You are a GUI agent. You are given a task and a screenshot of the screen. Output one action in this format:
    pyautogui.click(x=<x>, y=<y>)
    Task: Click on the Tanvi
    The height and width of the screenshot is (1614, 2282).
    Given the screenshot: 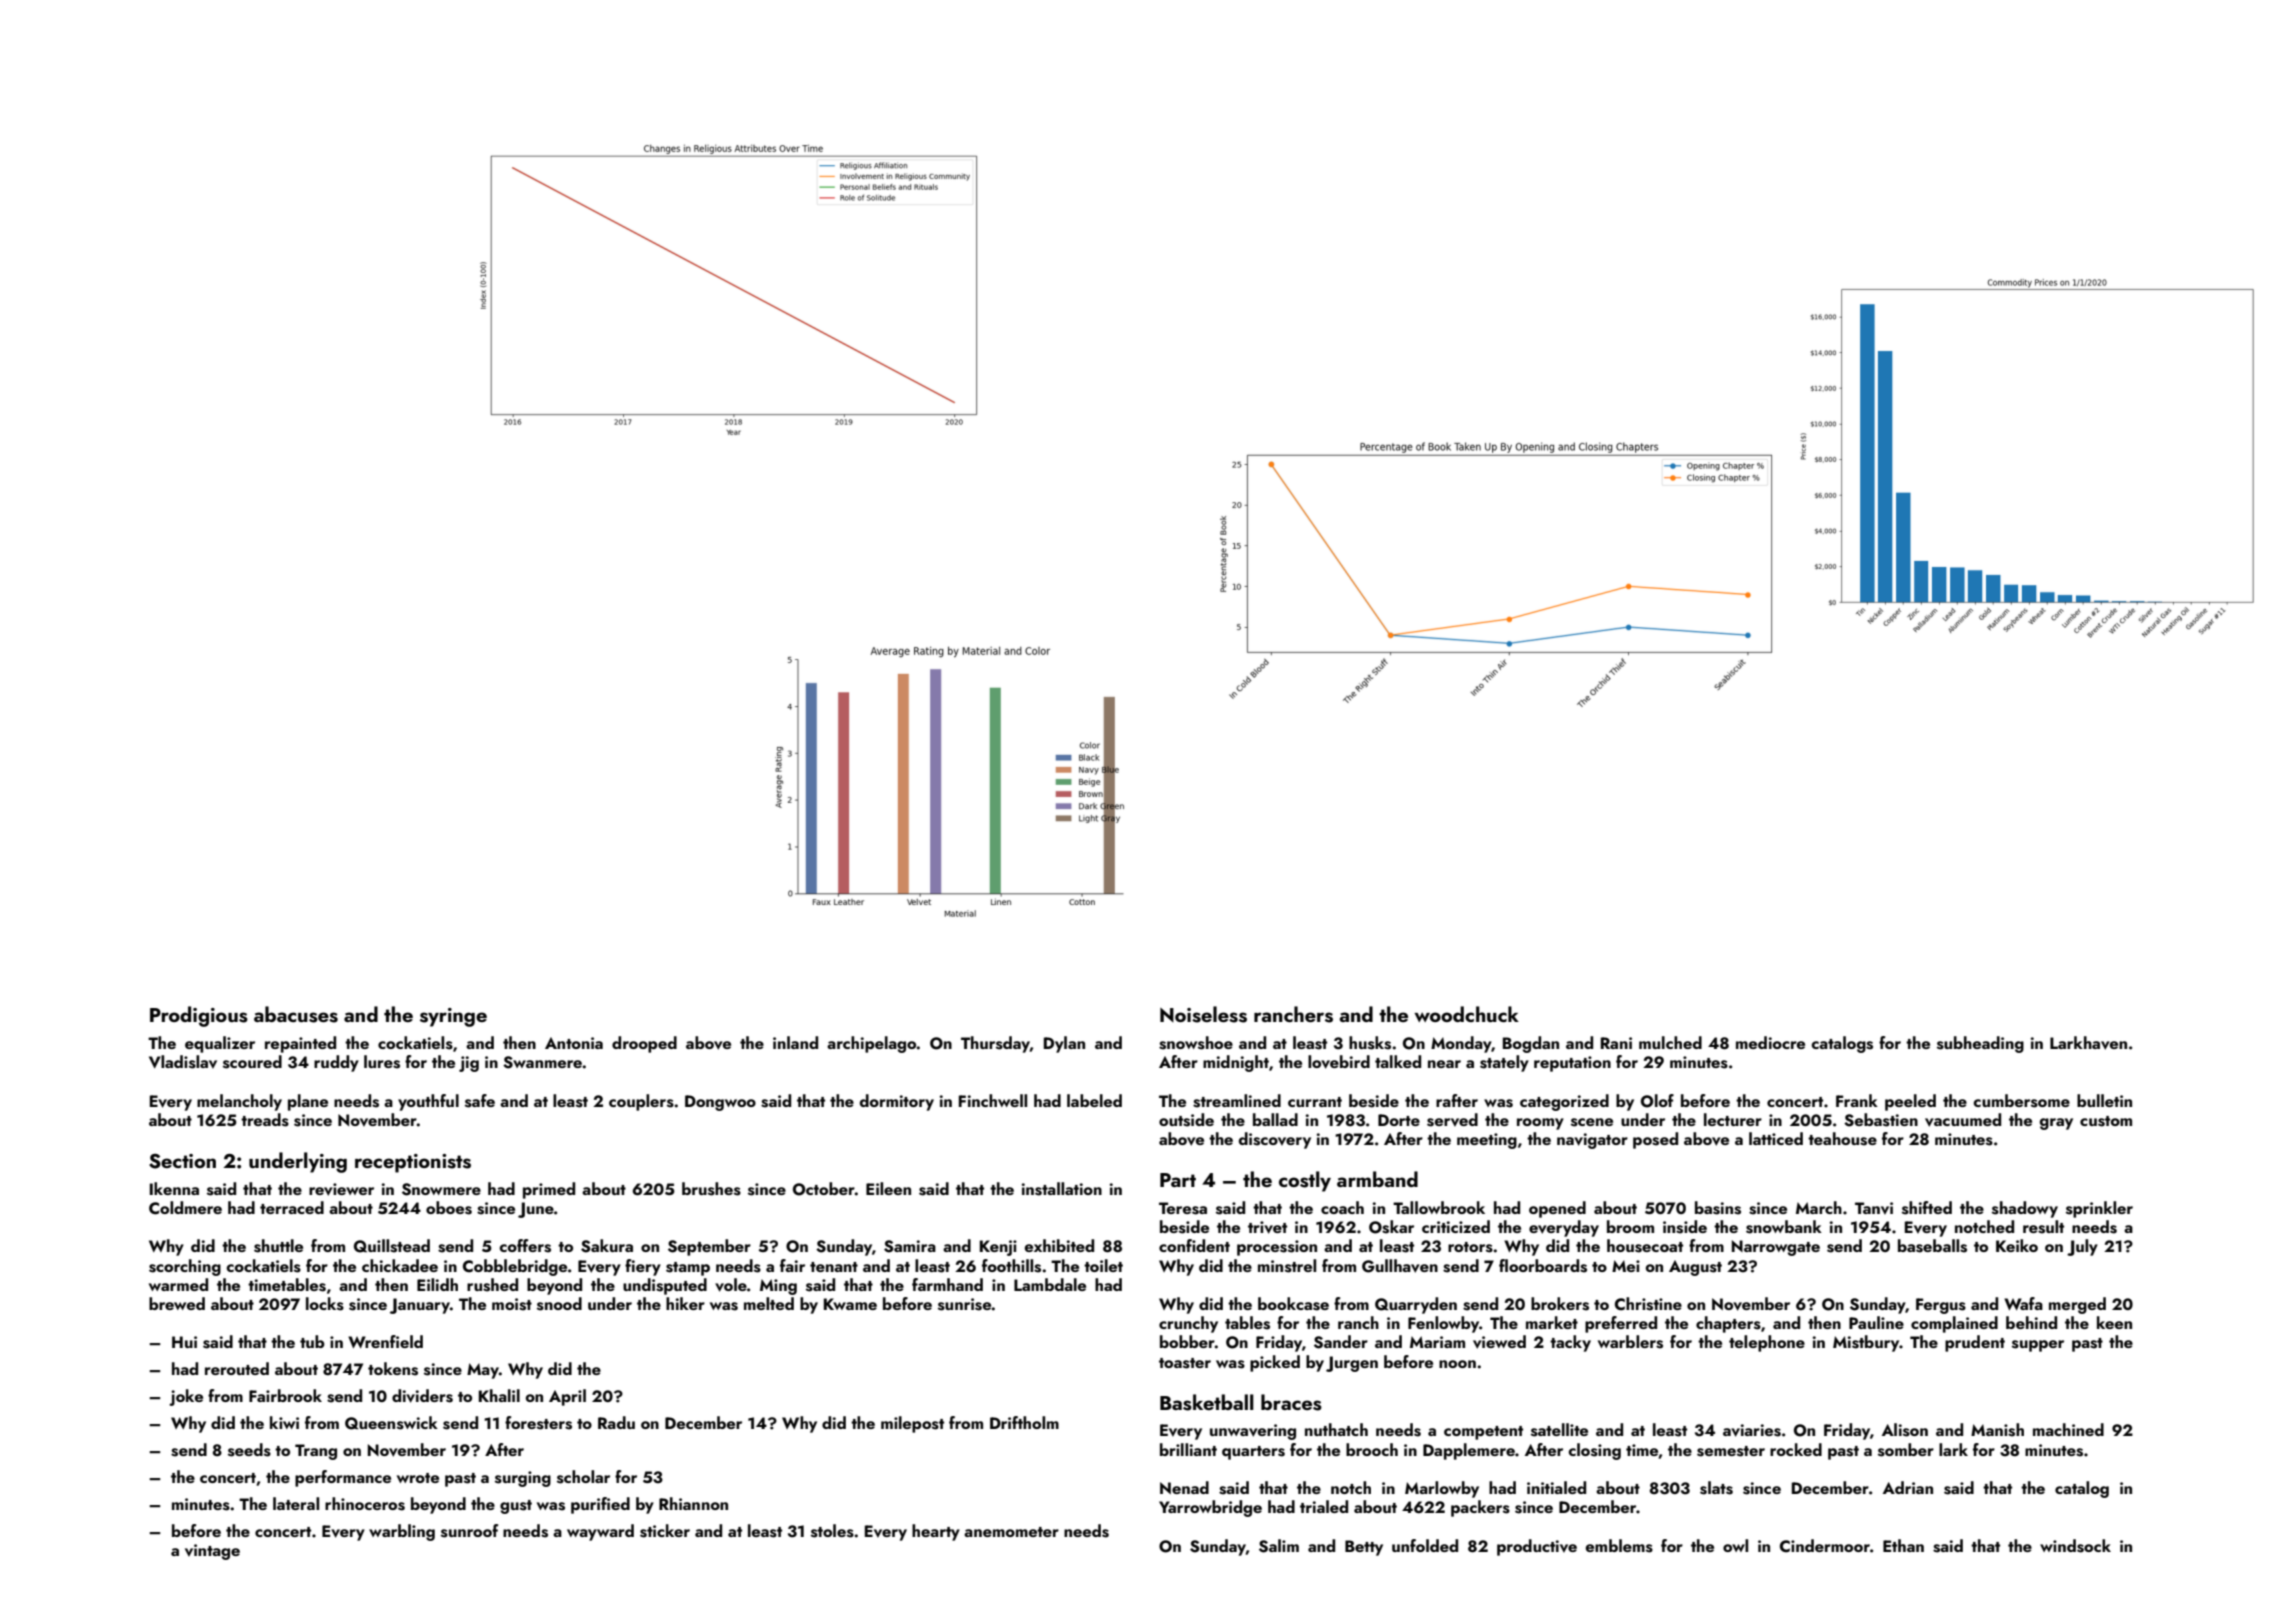 What is the action you would take?
    pyautogui.click(x=1874, y=1208)
